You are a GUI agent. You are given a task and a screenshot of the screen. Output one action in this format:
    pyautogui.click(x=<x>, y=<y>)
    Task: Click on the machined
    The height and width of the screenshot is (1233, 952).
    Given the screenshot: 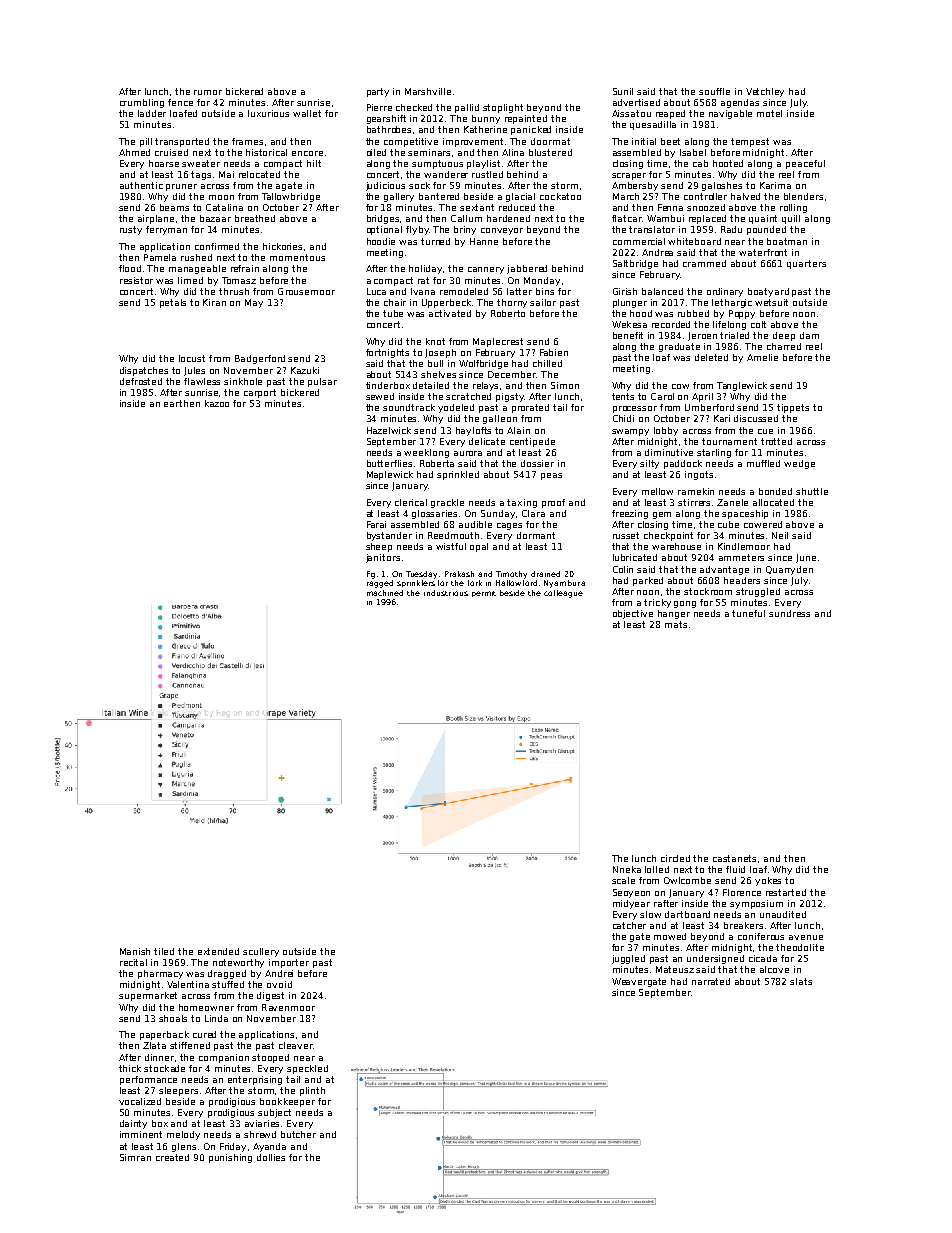 What is the action you would take?
    pyautogui.click(x=385, y=593)
